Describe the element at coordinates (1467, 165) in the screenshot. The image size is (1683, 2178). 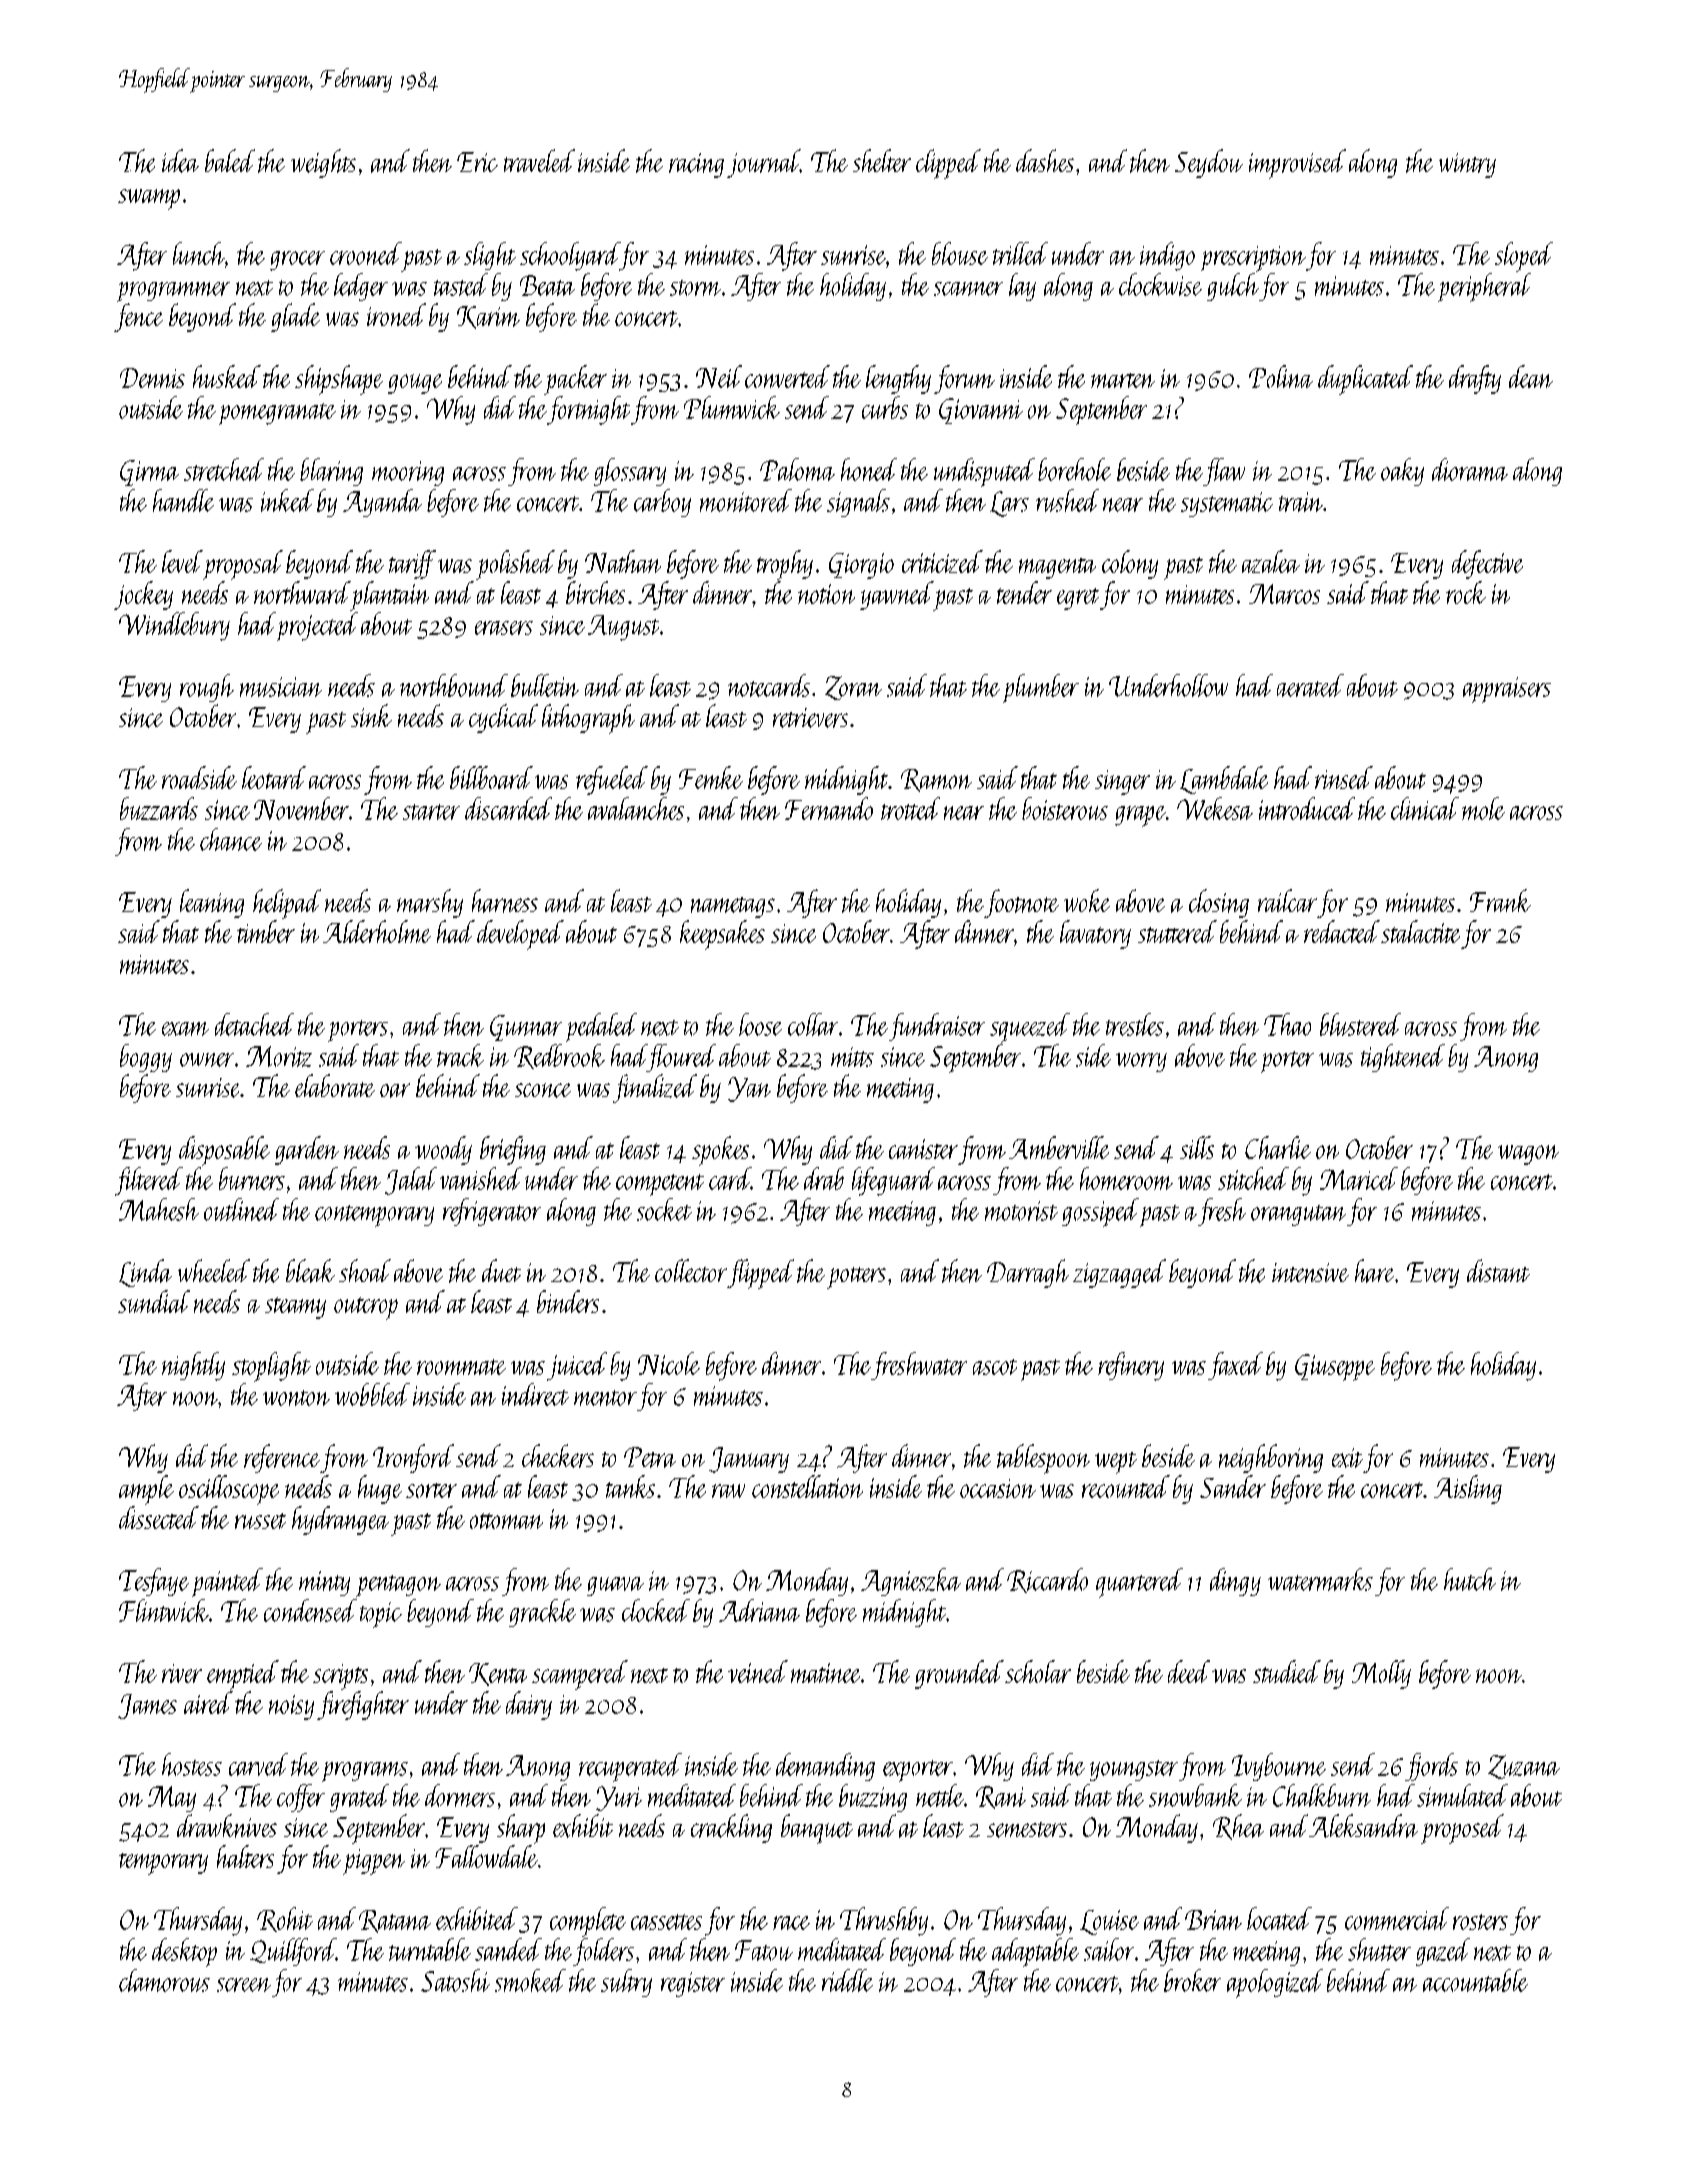
I see `wintry` at that location.
